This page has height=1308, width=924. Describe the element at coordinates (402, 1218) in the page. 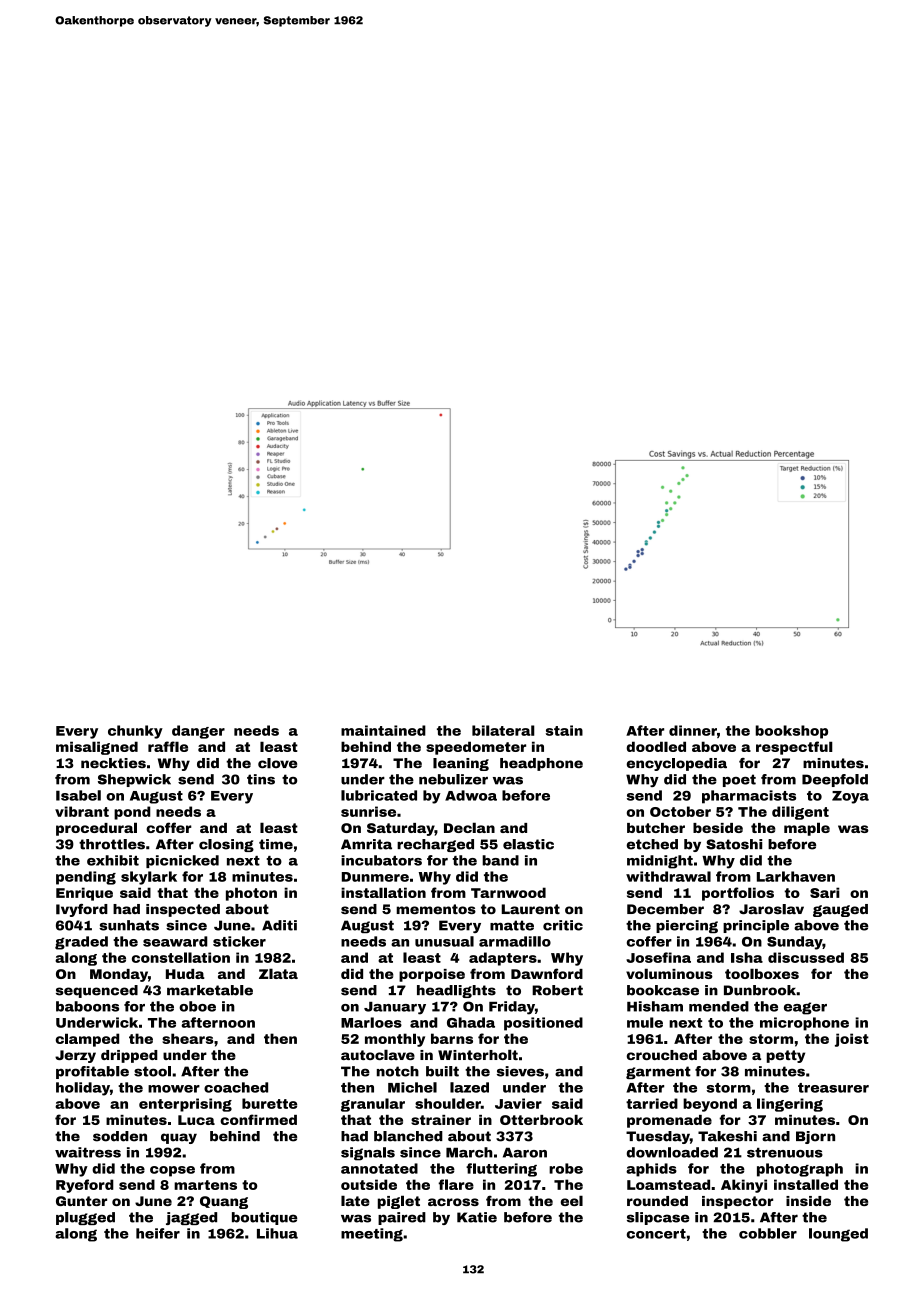

I see `paired` at that location.
